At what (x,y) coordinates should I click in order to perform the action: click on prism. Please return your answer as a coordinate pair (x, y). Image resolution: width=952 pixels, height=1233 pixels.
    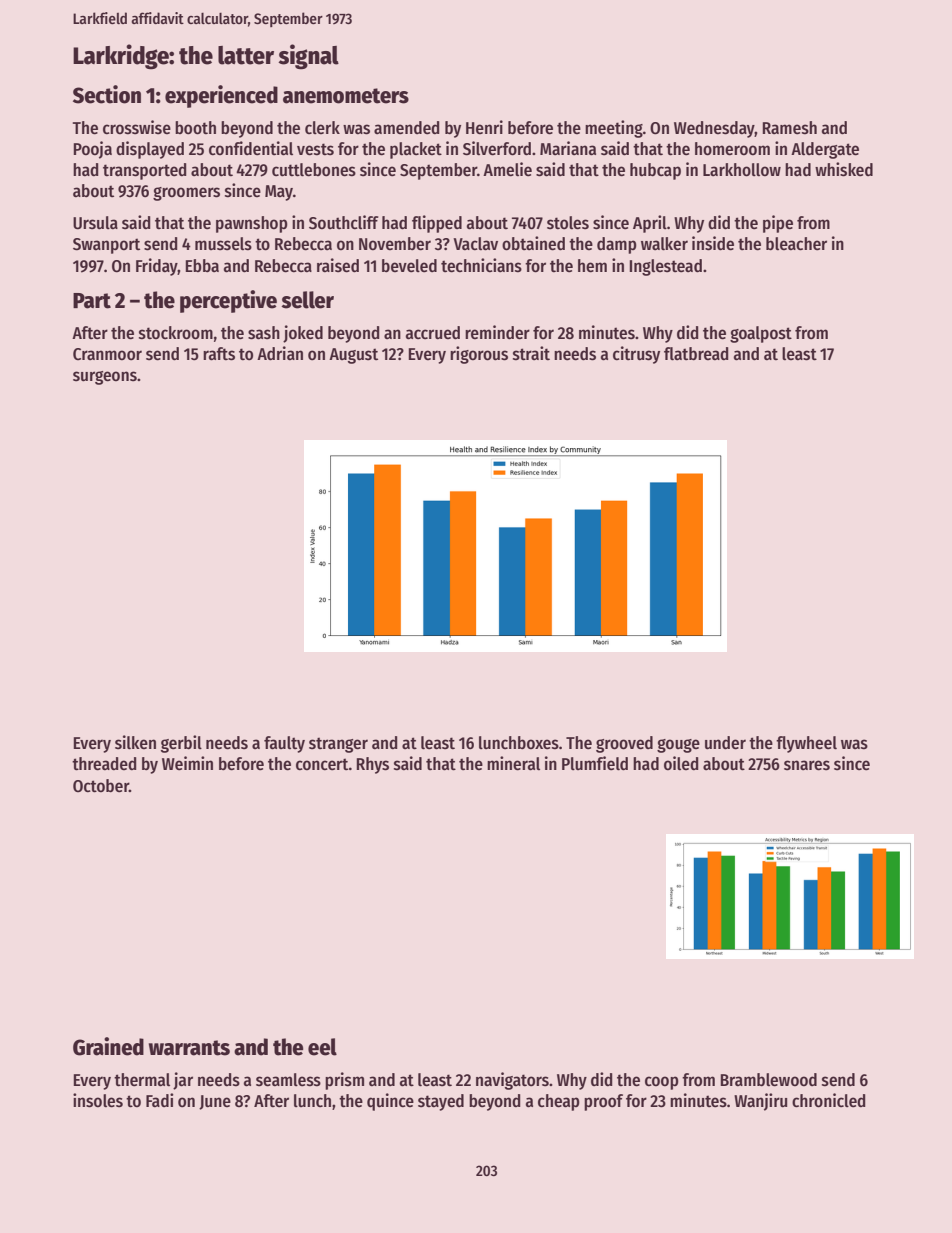
    Looking at the image, I should click on (344, 1081).
